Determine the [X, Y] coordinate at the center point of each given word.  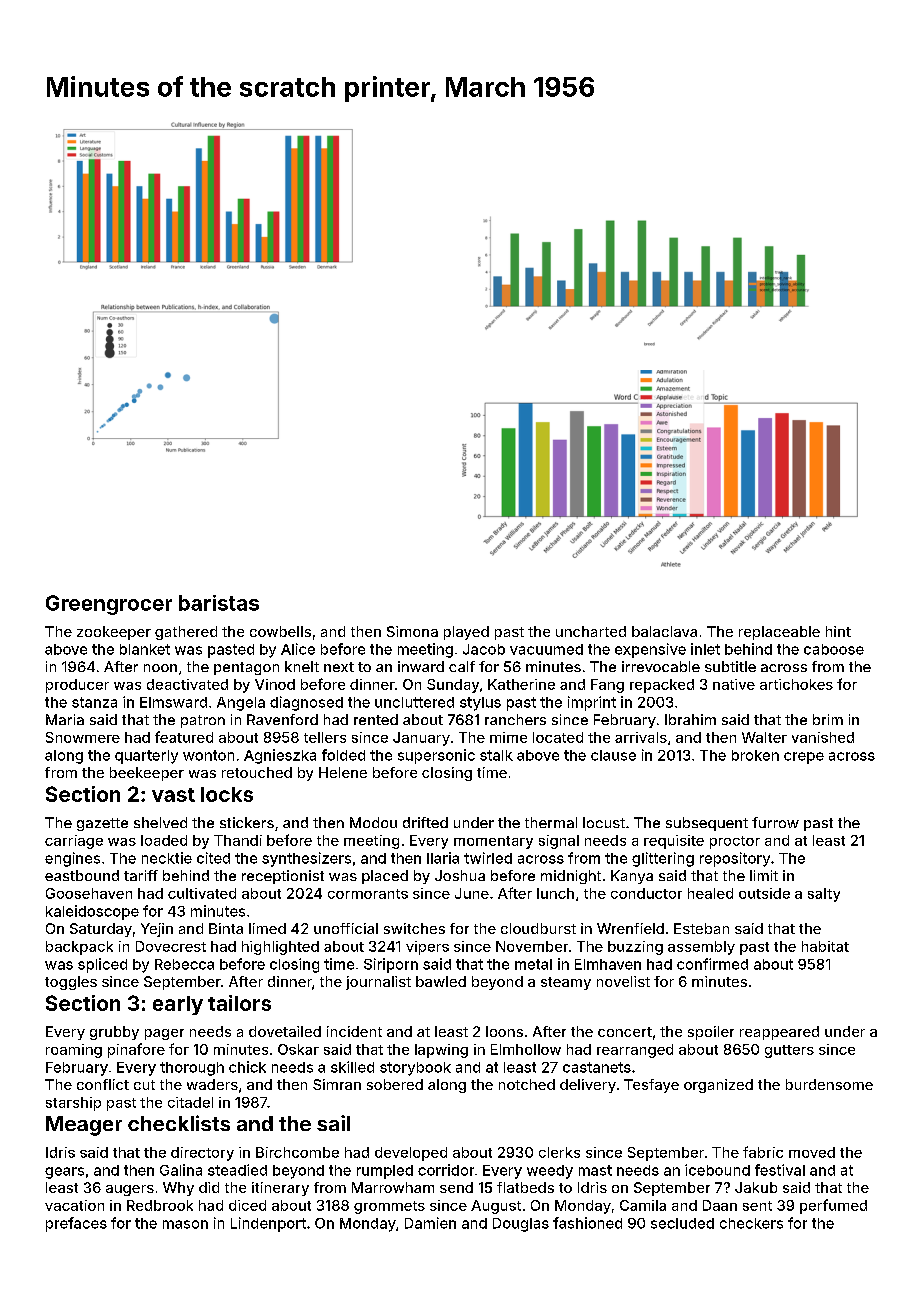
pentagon [246, 668]
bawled [441, 981]
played [466, 633]
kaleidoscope [92, 912]
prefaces [76, 1224]
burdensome [829, 1084]
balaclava [664, 631]
